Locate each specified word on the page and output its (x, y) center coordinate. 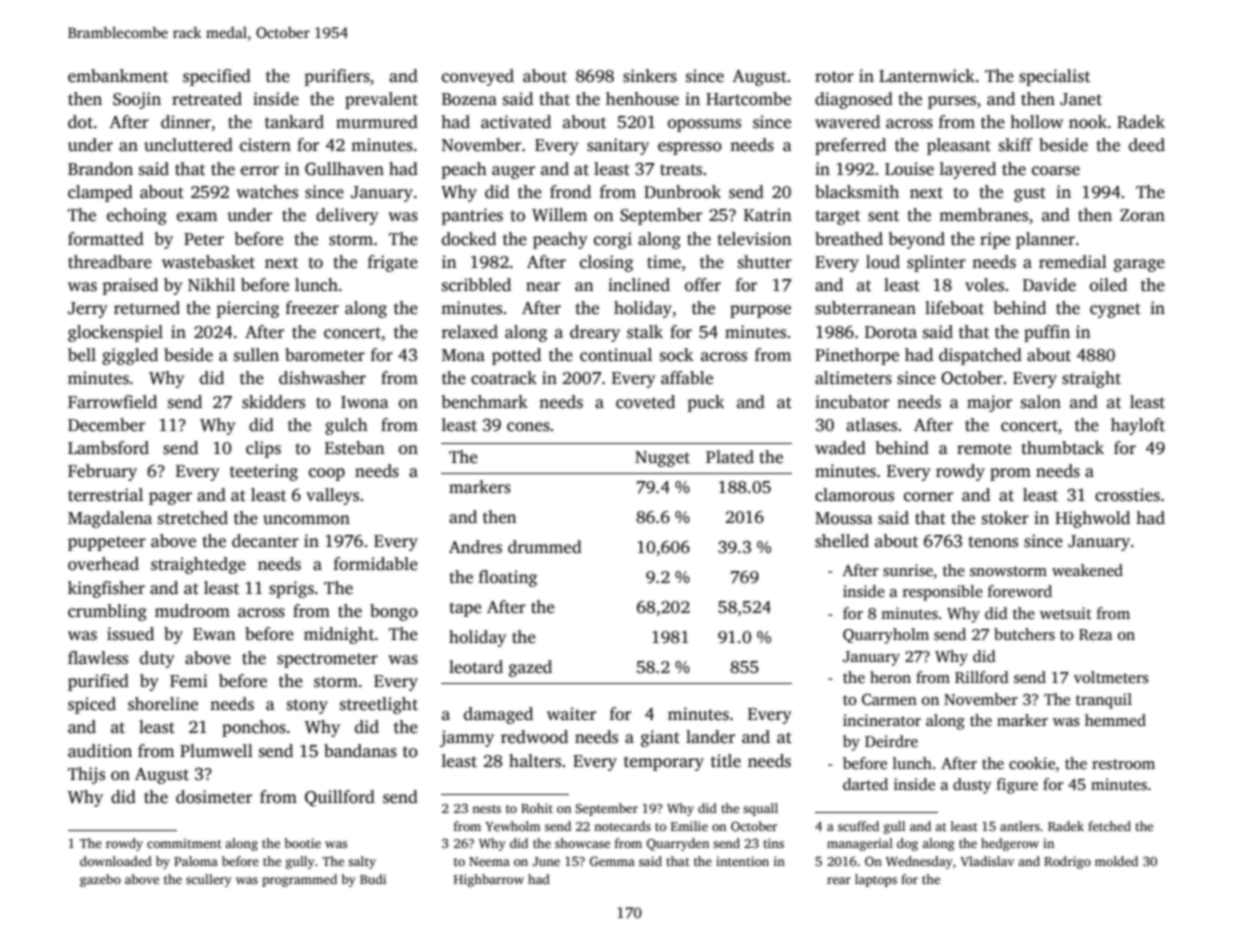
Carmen (889, 699)
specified (217, 77)
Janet (1081, 99)
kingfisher (106, 589)
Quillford (340, 798)
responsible (943, 593)
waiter (571, 714)
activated (516, 122)
